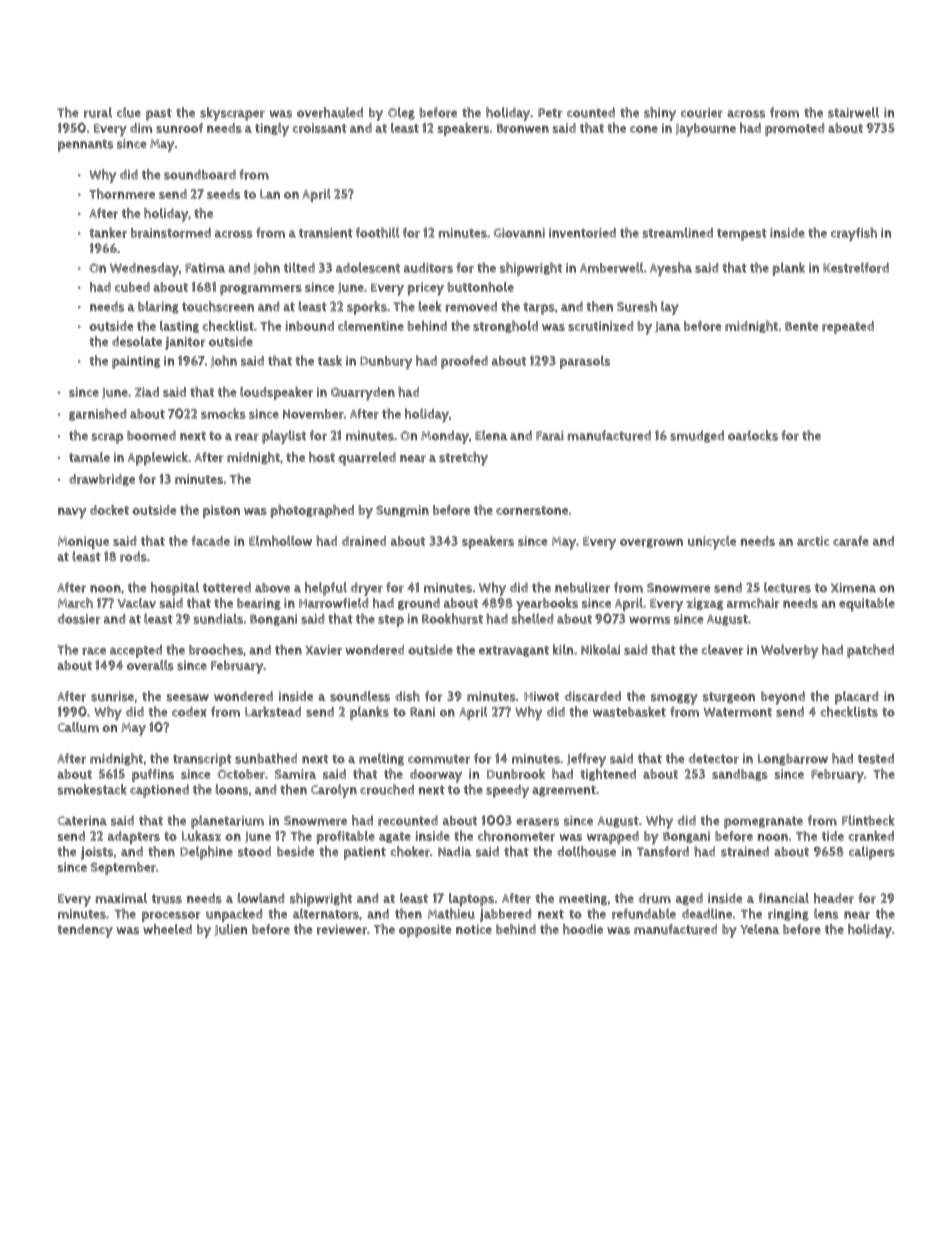  I want to click on rural, so click(98, 112).
